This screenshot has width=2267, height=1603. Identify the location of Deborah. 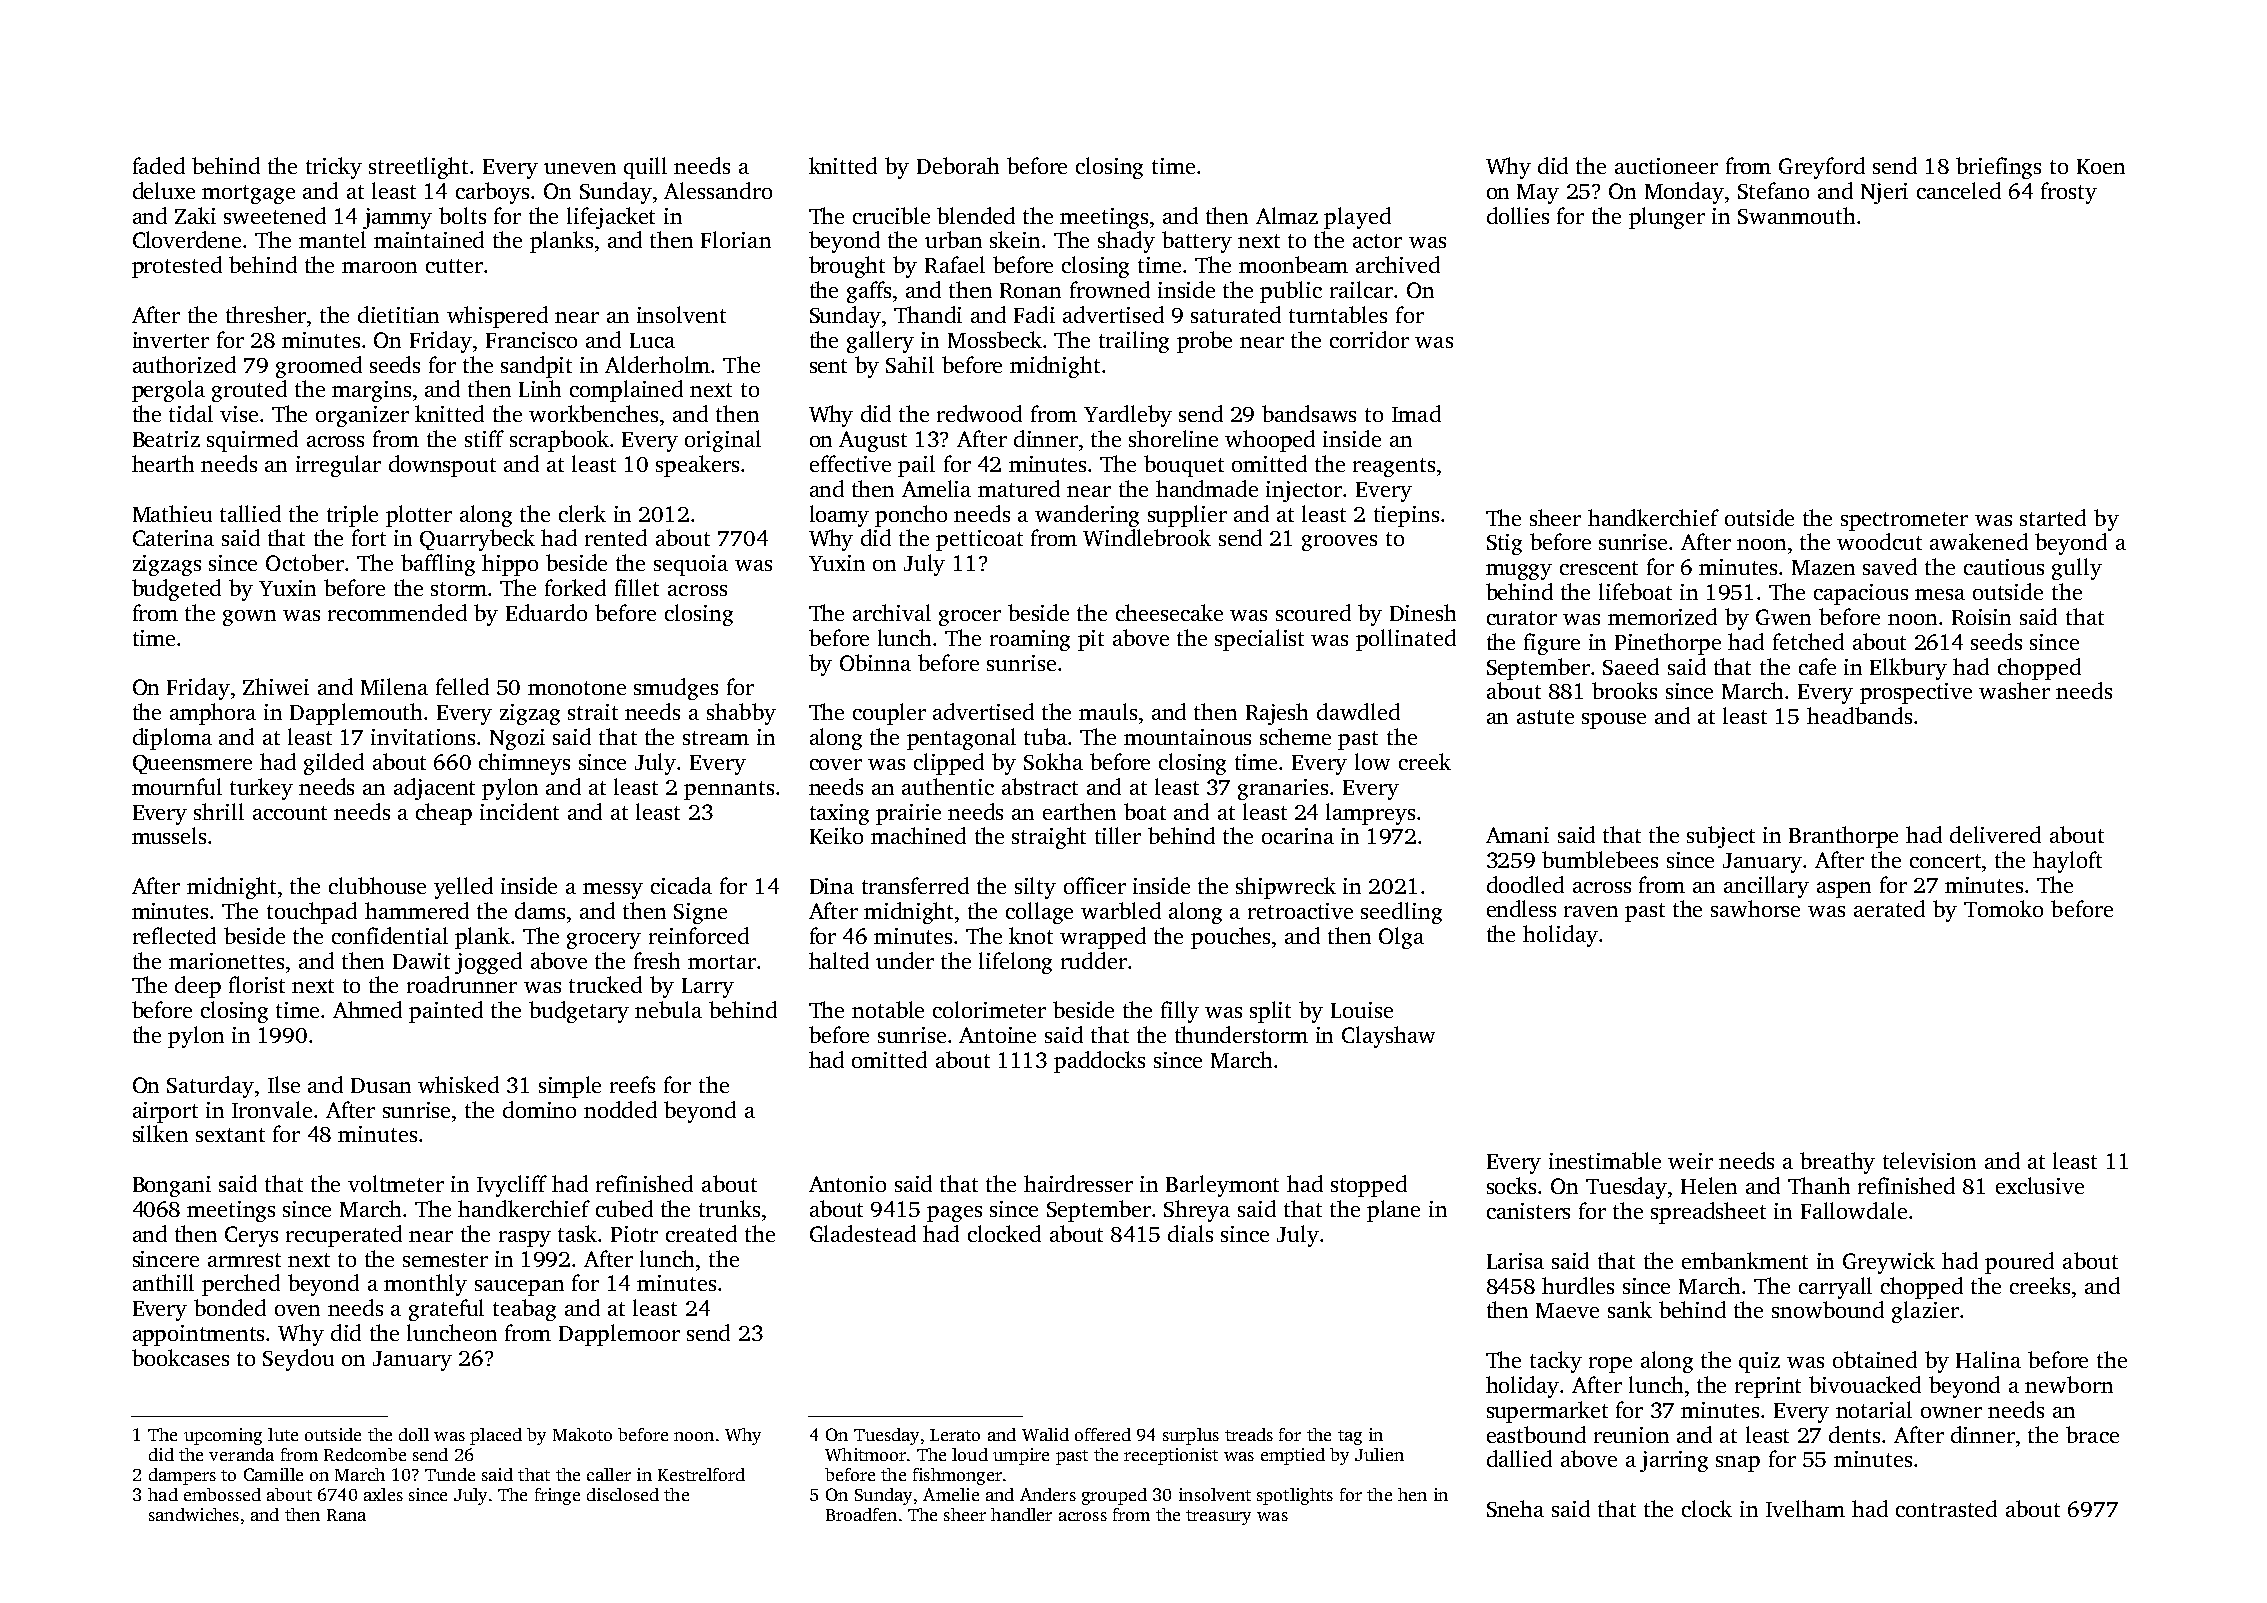
(958, 165).
